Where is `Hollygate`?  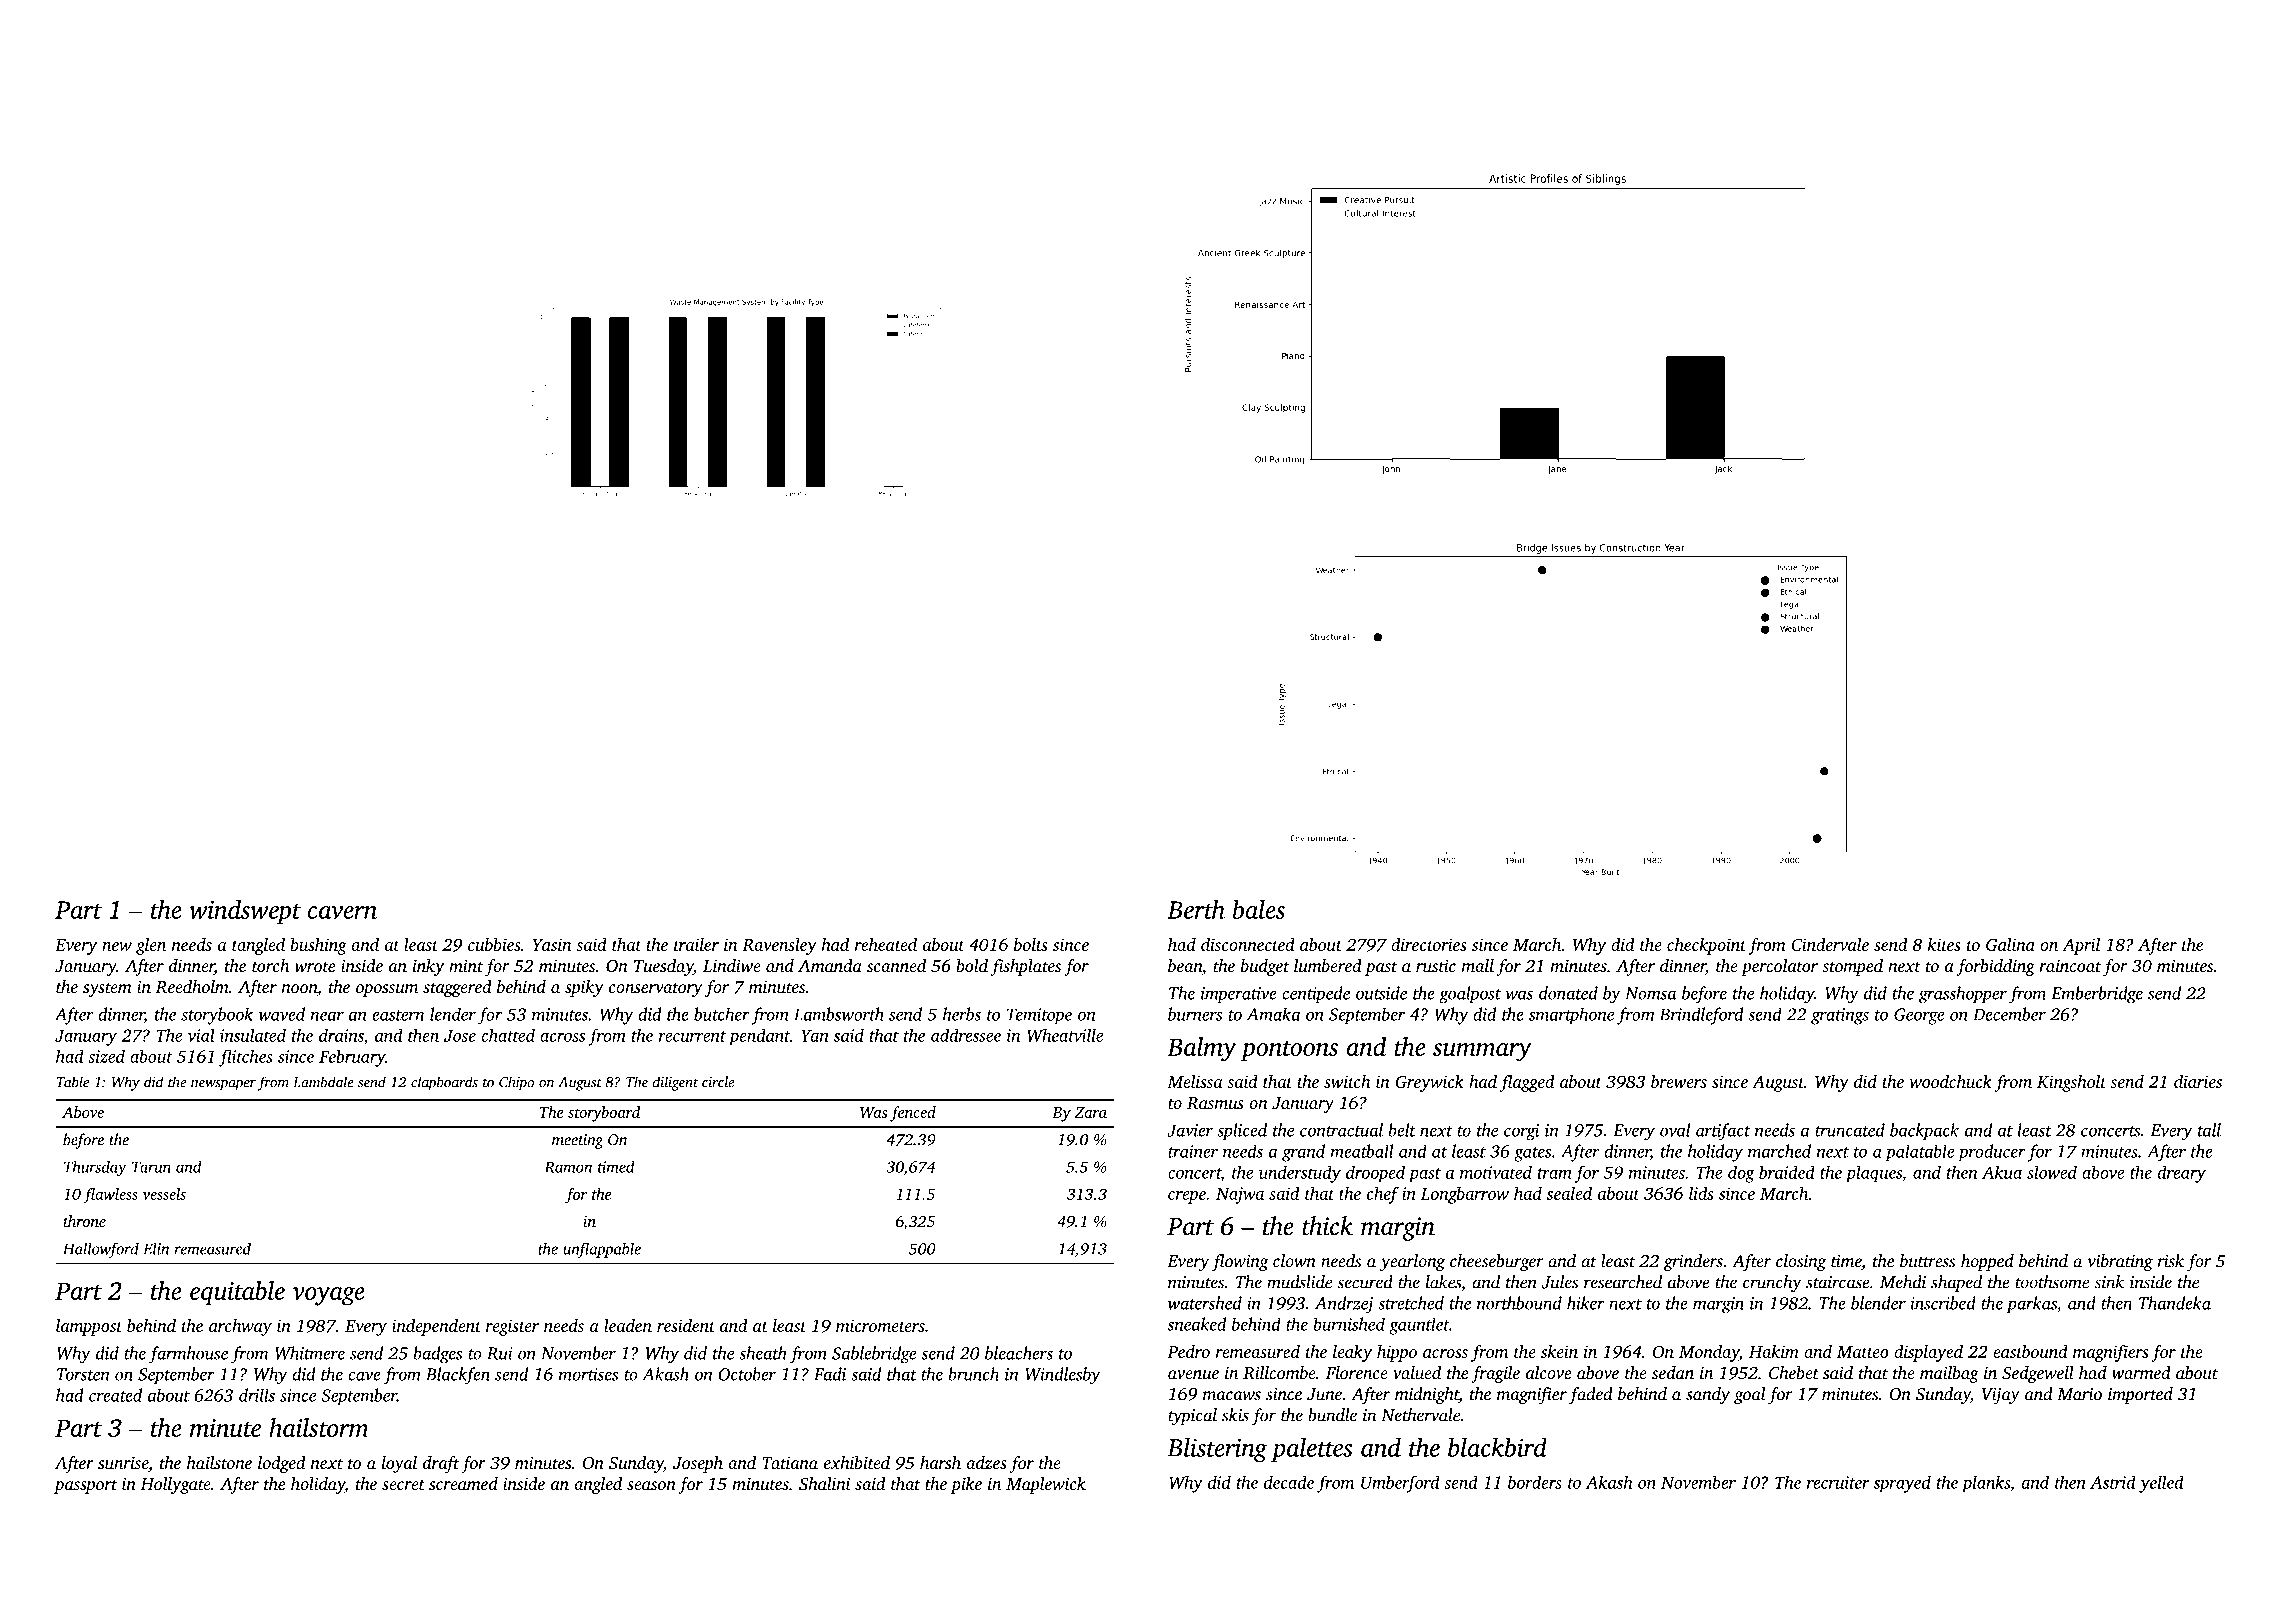
Hollygate is located at coordinates (175, 1485).
